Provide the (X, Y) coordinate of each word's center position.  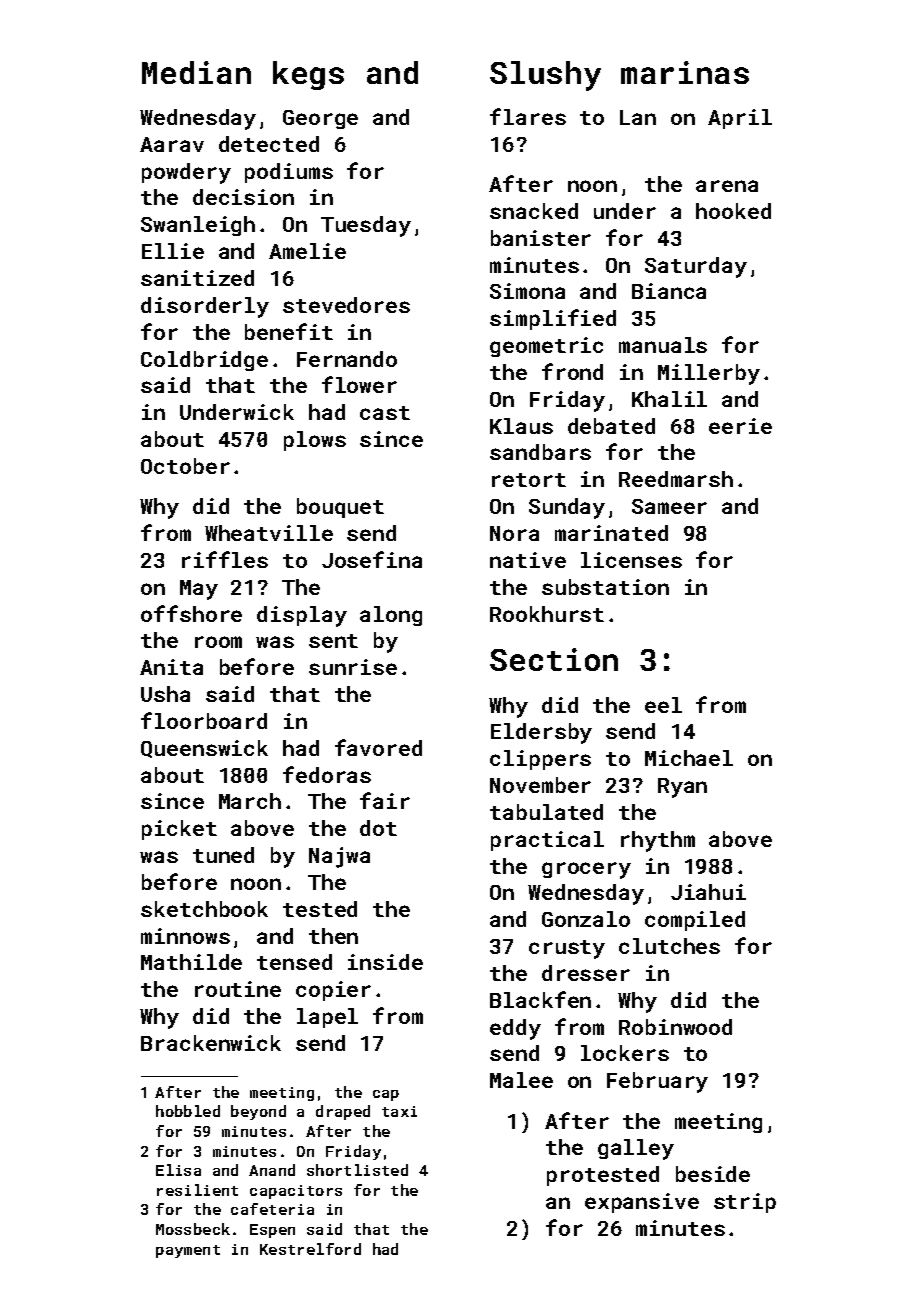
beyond (258, 1112)
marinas (685, 72)
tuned (223, 855)
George (320, 119)
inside (385, 962)
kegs (308, 75)
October (185, 466)
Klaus (521, 426)
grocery (586, 870)
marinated (611, 533)
